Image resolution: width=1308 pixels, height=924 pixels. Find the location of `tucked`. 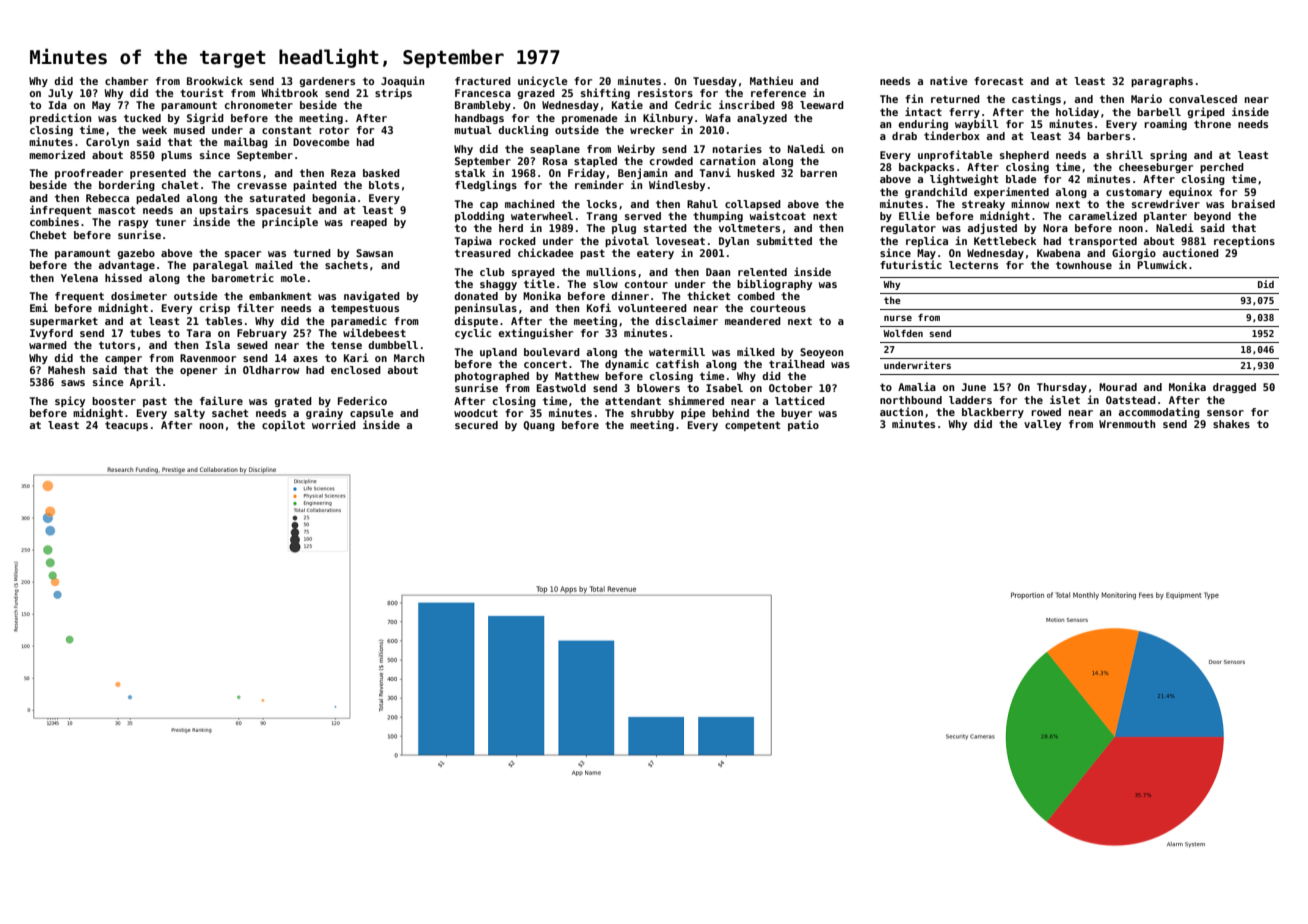

tucked is located at coordinates (142, 118).
